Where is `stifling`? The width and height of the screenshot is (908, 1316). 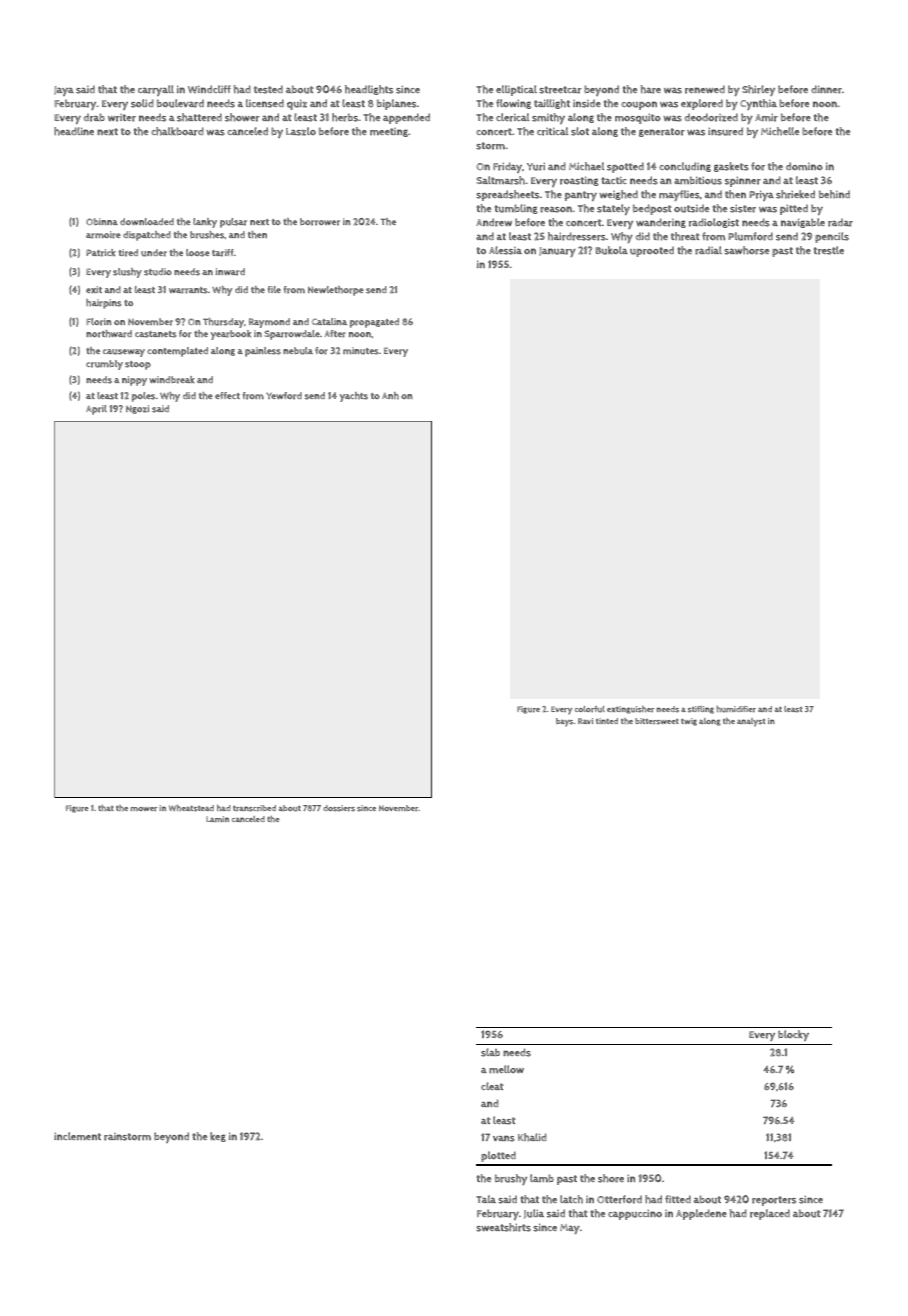
stifling is located at coordinates (701, 710).
